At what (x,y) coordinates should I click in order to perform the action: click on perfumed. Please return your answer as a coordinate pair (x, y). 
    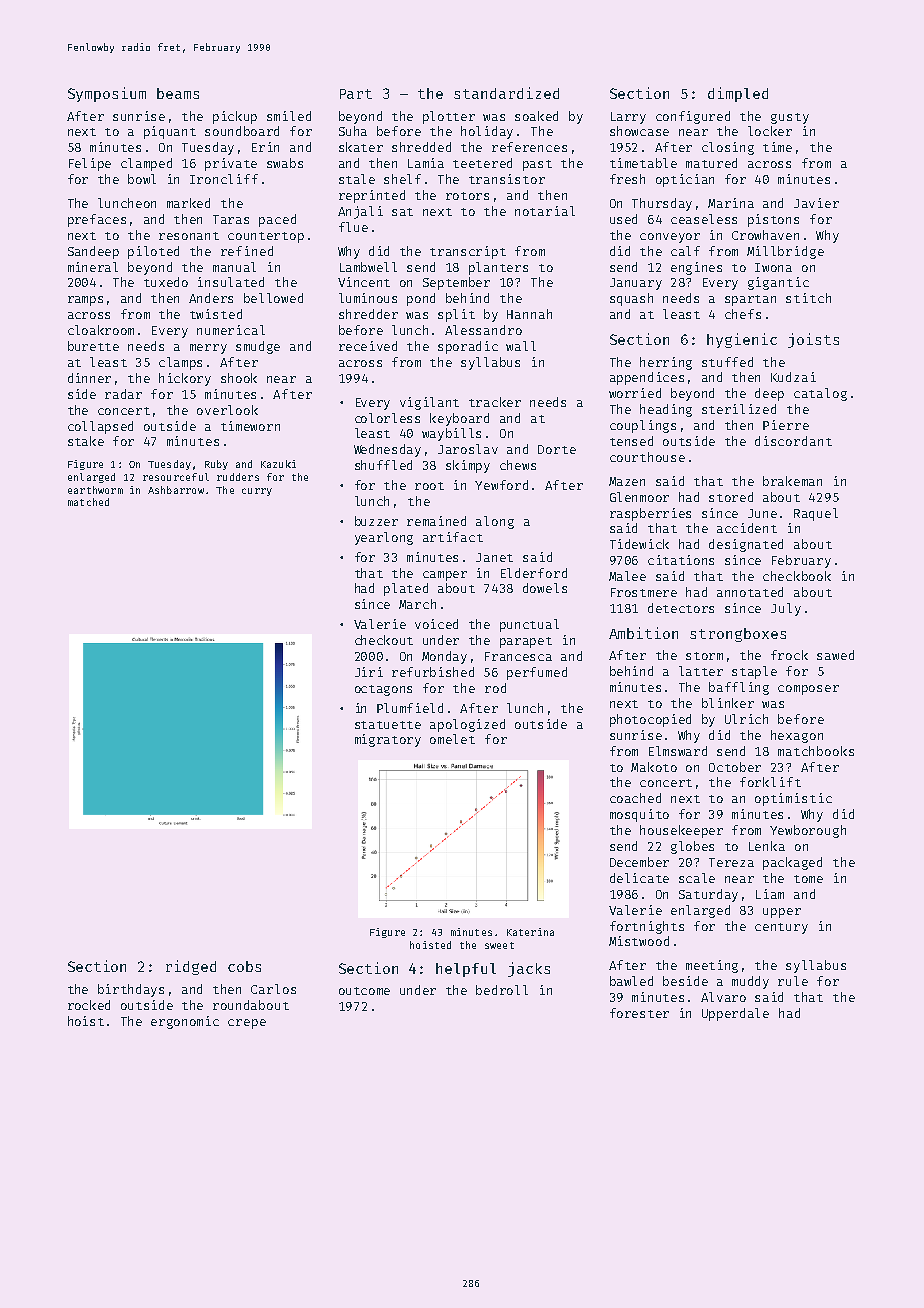
    Looking at the image, I should click on (537, 673).
